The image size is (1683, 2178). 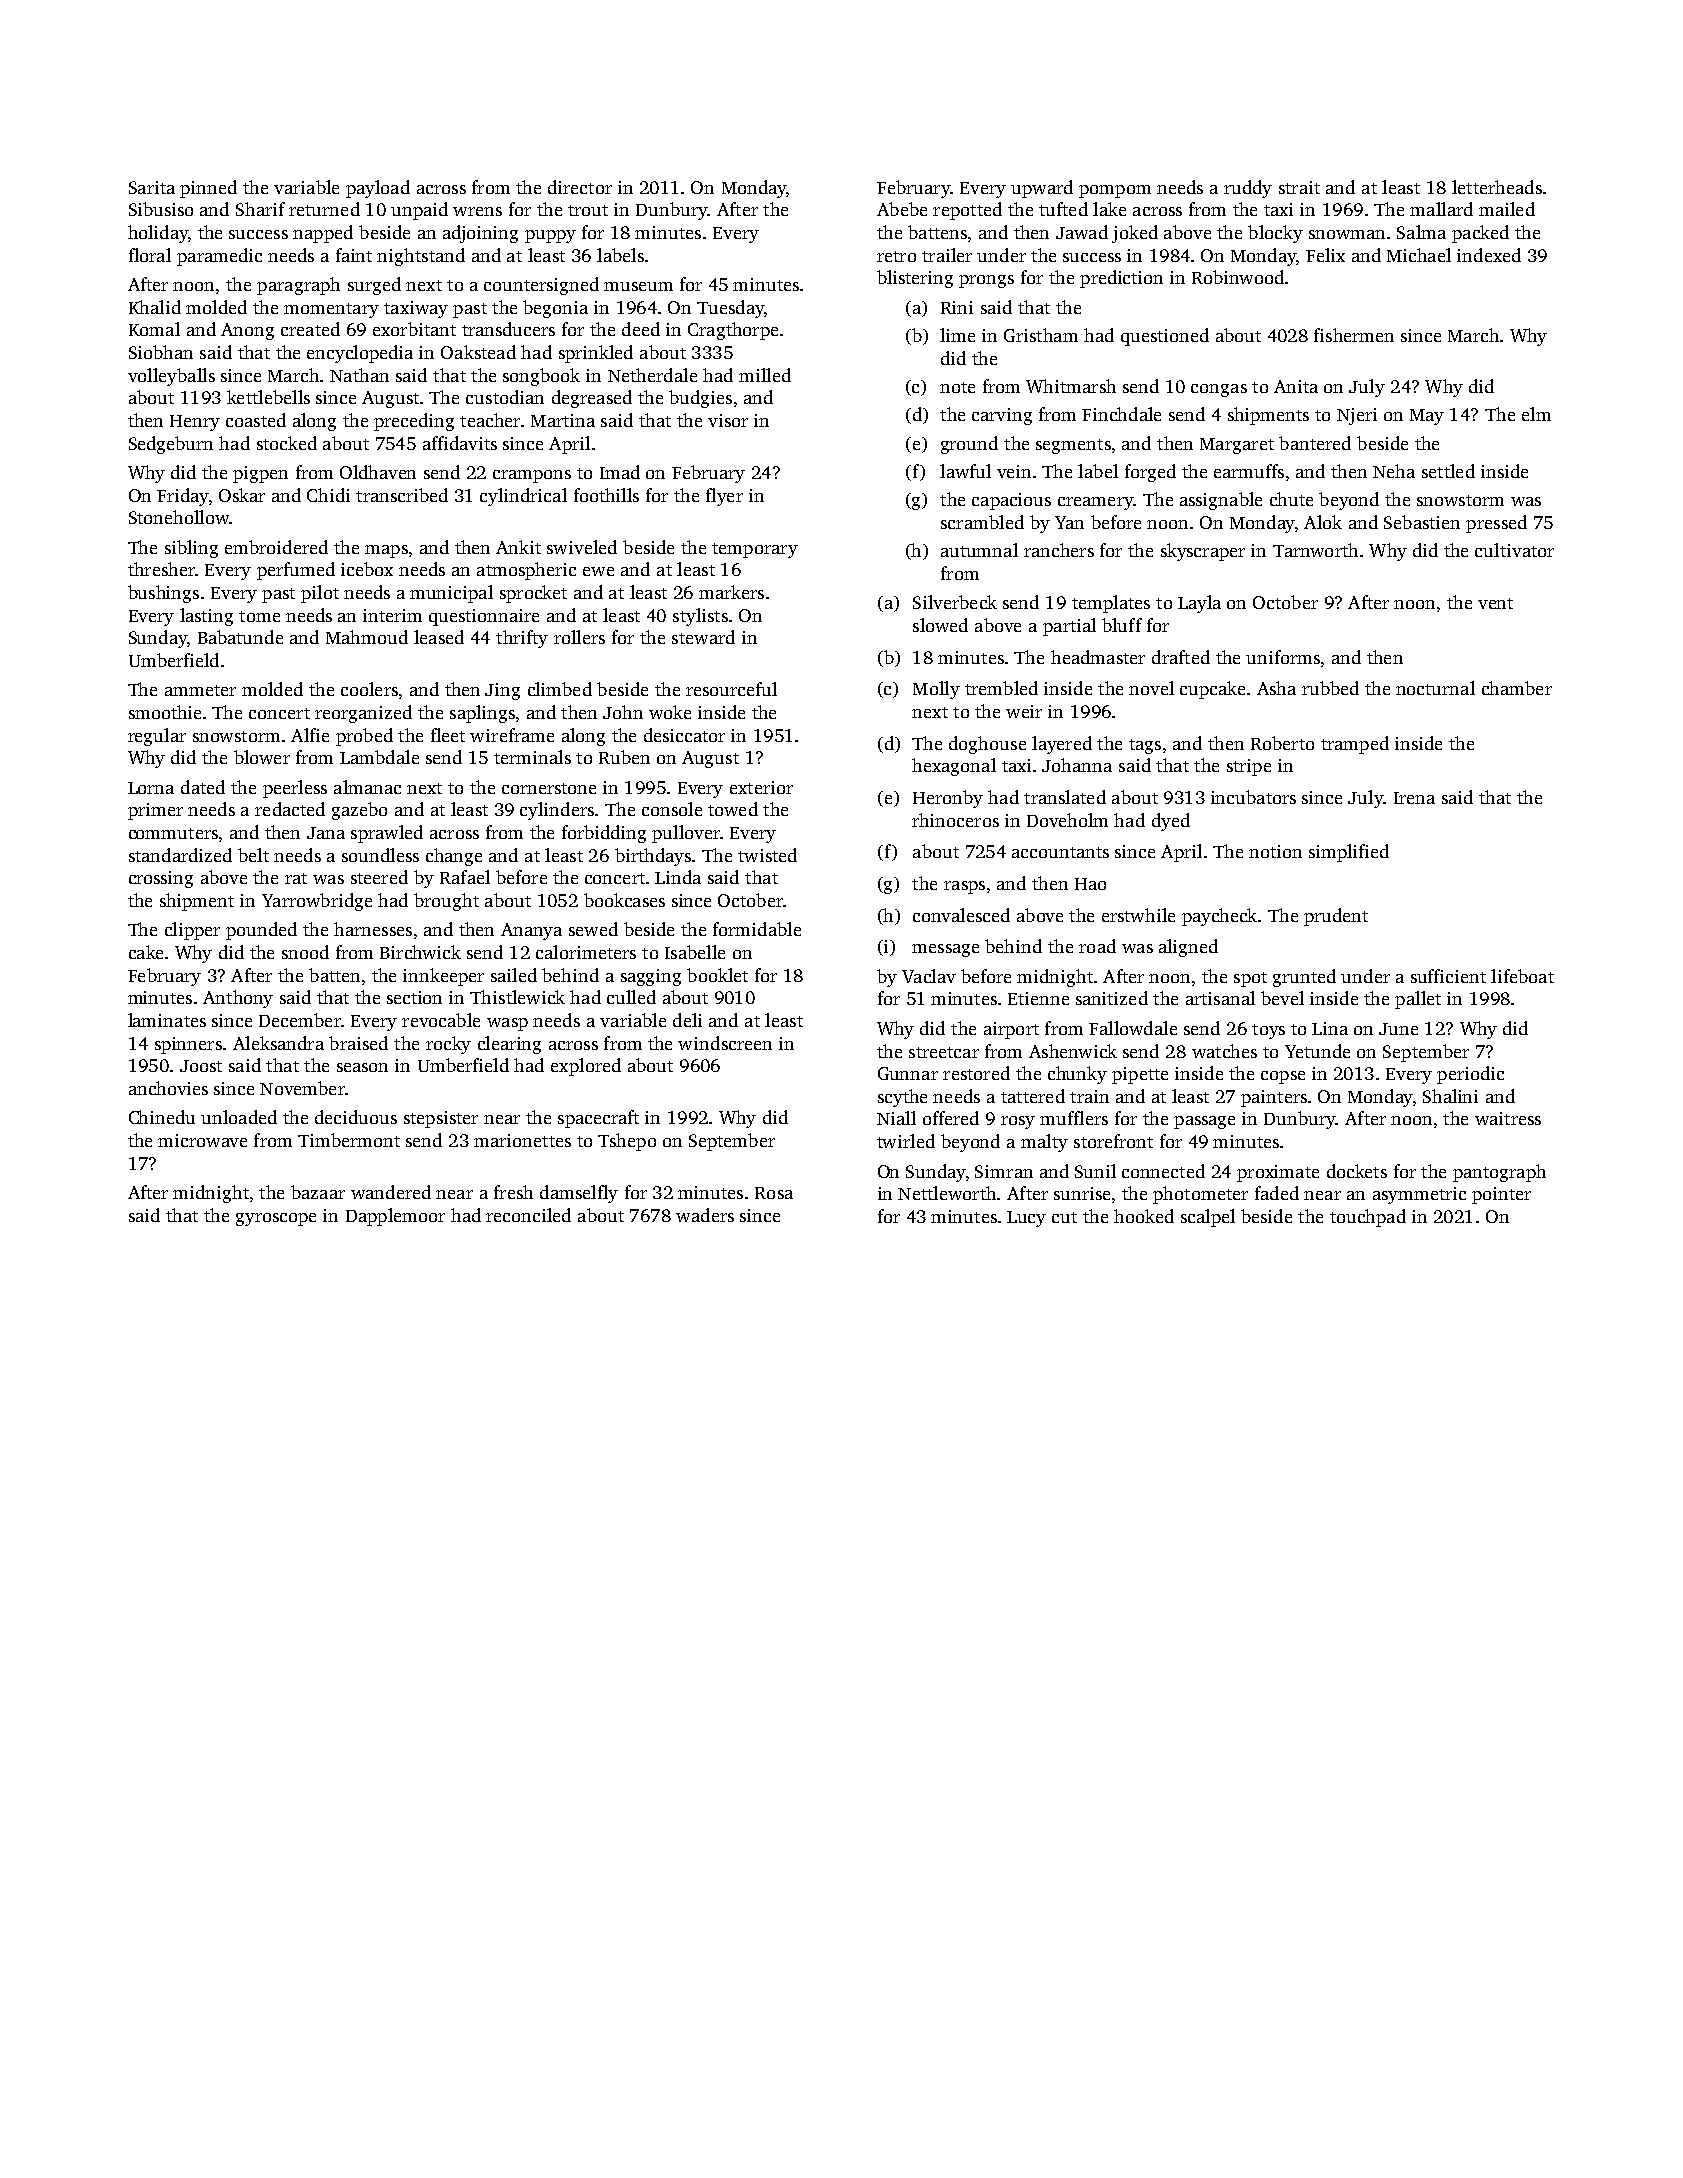 What do you see at coordinates (1283, 657) in the screenshot?
I see `uniforms` at bounding box center [1283, 657].
